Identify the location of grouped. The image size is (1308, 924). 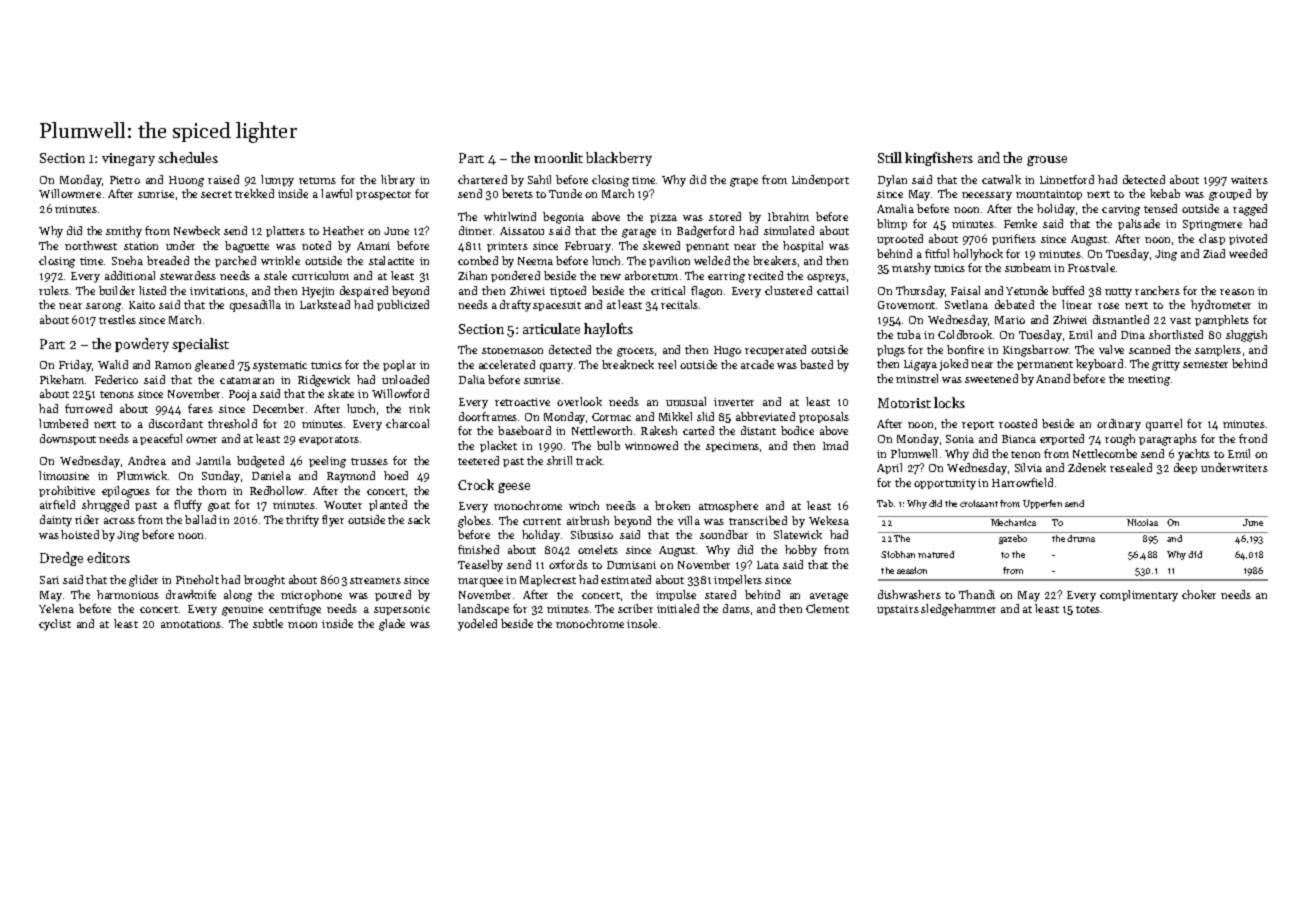
(1230, 195).
